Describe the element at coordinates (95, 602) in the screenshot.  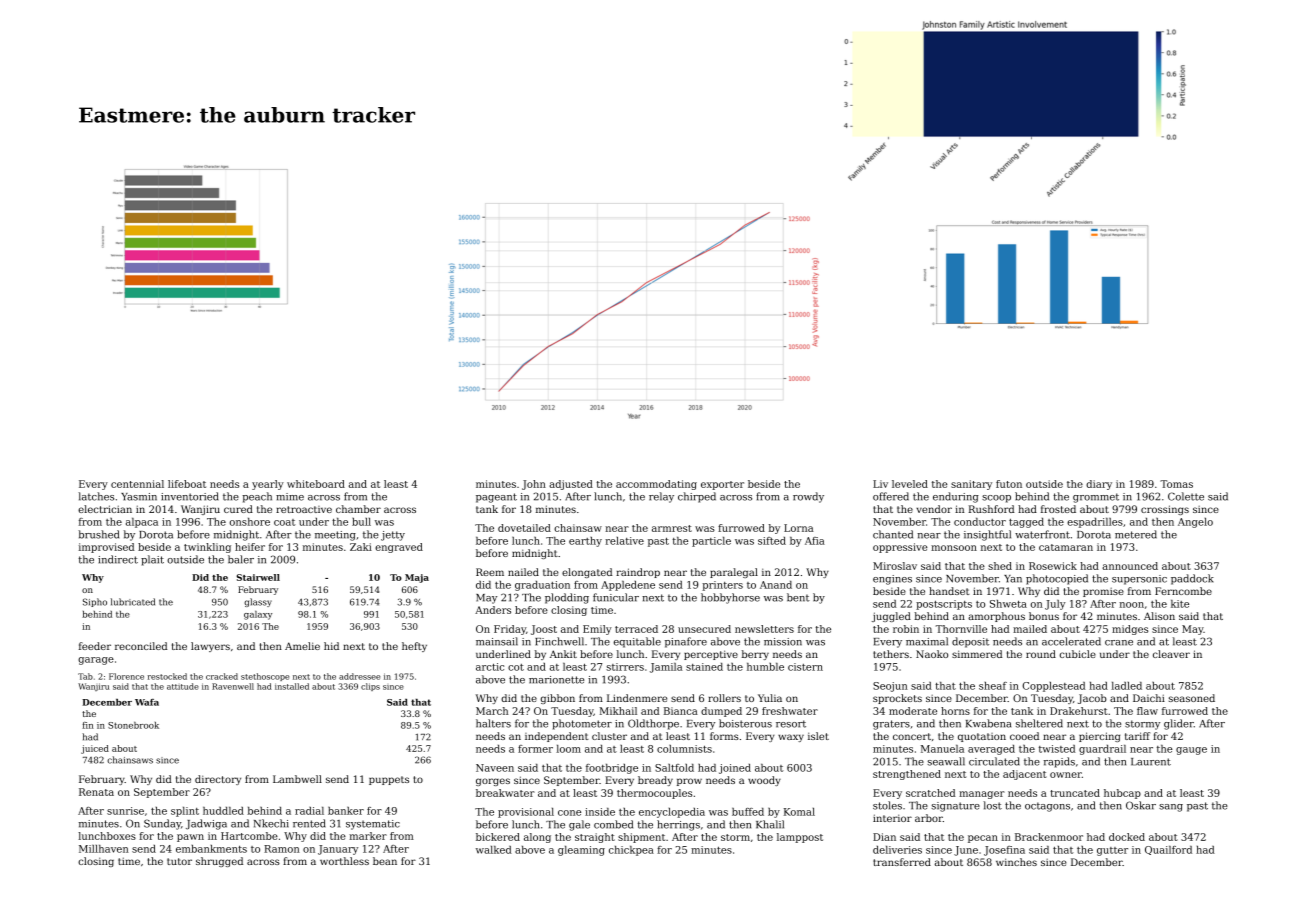
I see `Sipho` at that location.
